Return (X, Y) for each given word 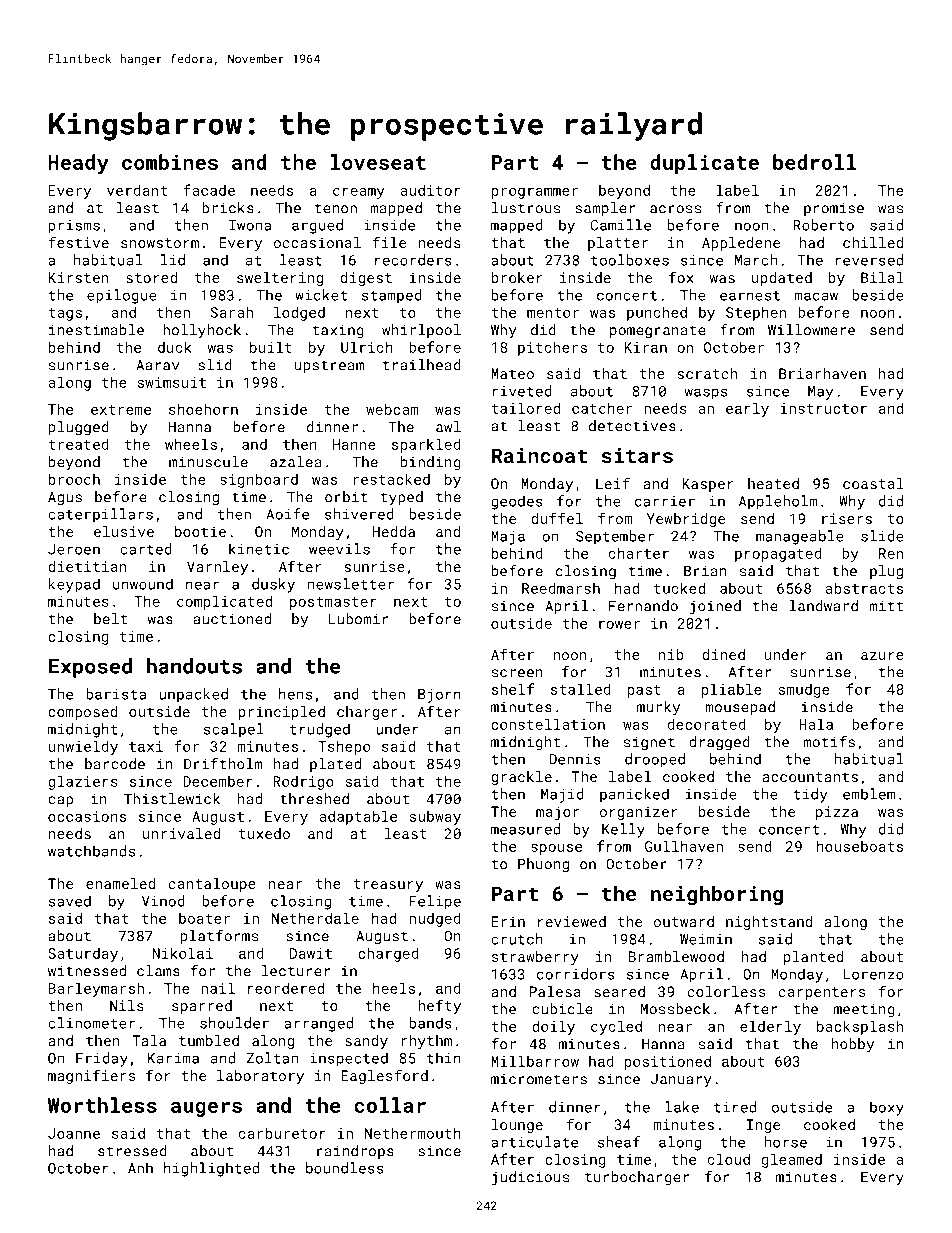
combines (170, 162)
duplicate (704, 164)
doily (553, 1027)
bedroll (815, 162)
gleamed (792, 1160)
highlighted (211, 1169)
